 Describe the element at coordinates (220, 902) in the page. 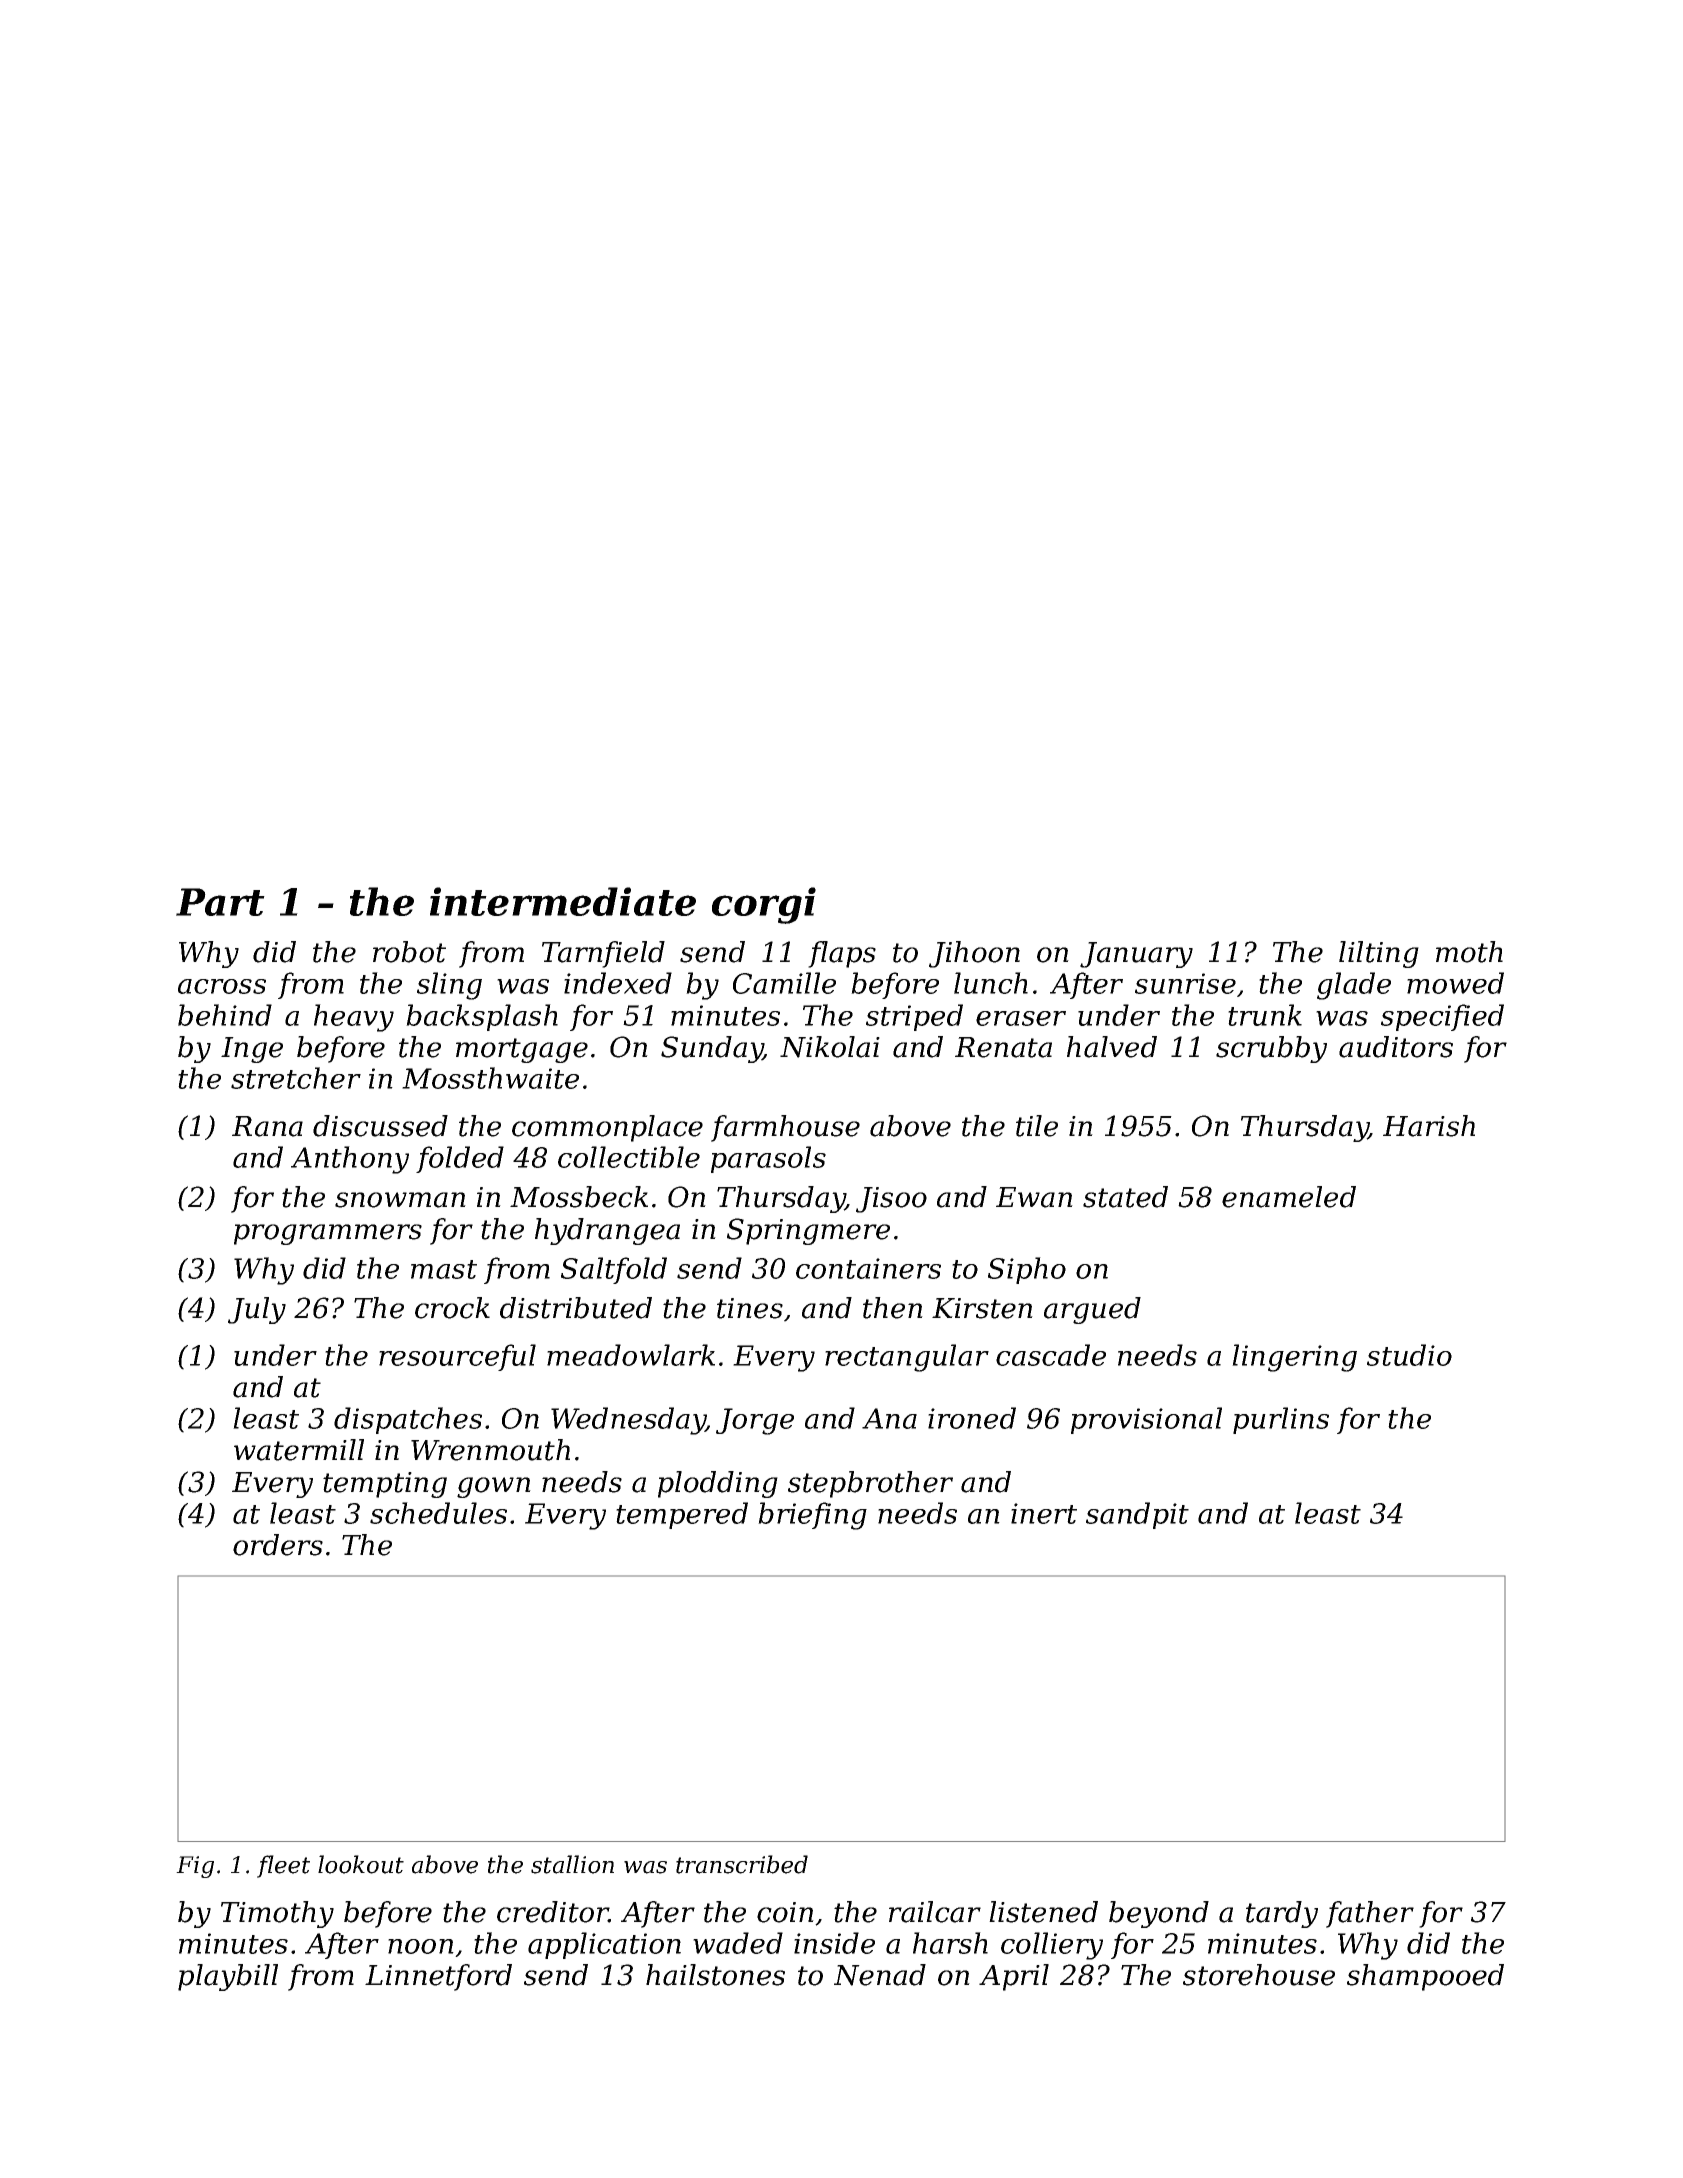

I see `Part` at that location.
